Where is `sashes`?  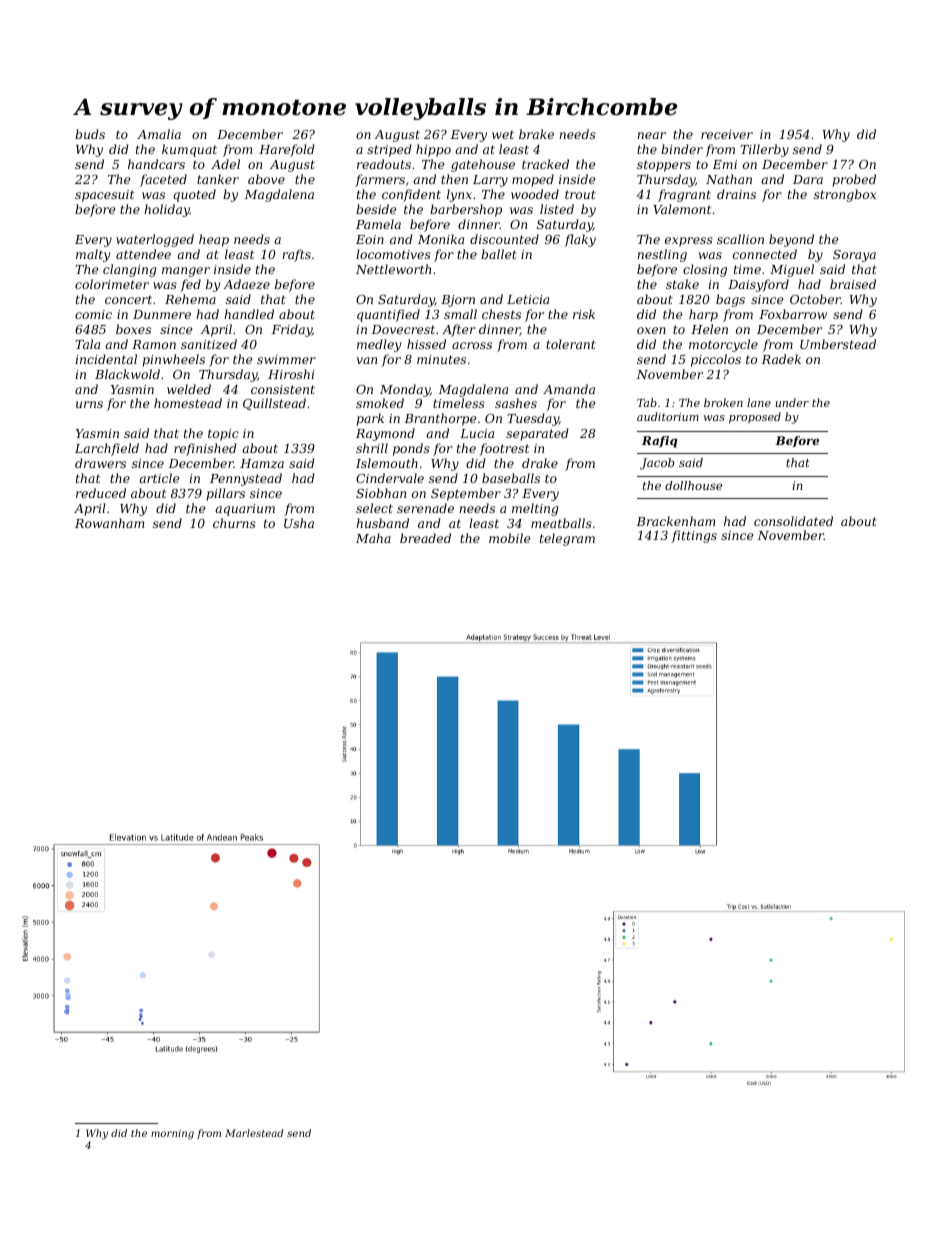
sashes is located at coordinates (516, 403).
